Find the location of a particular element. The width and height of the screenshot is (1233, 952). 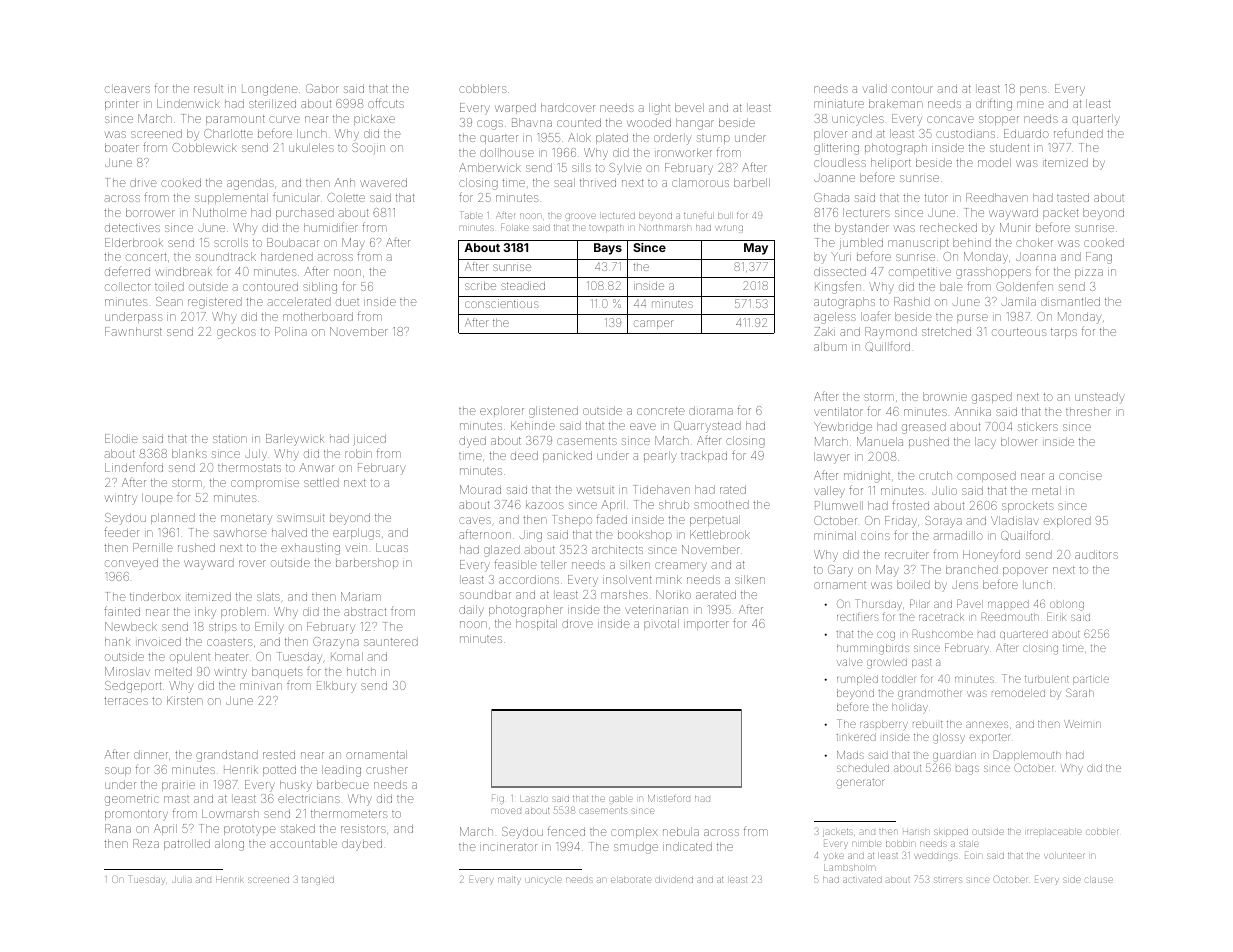

hardcover is located at coordinates (568, 107).
